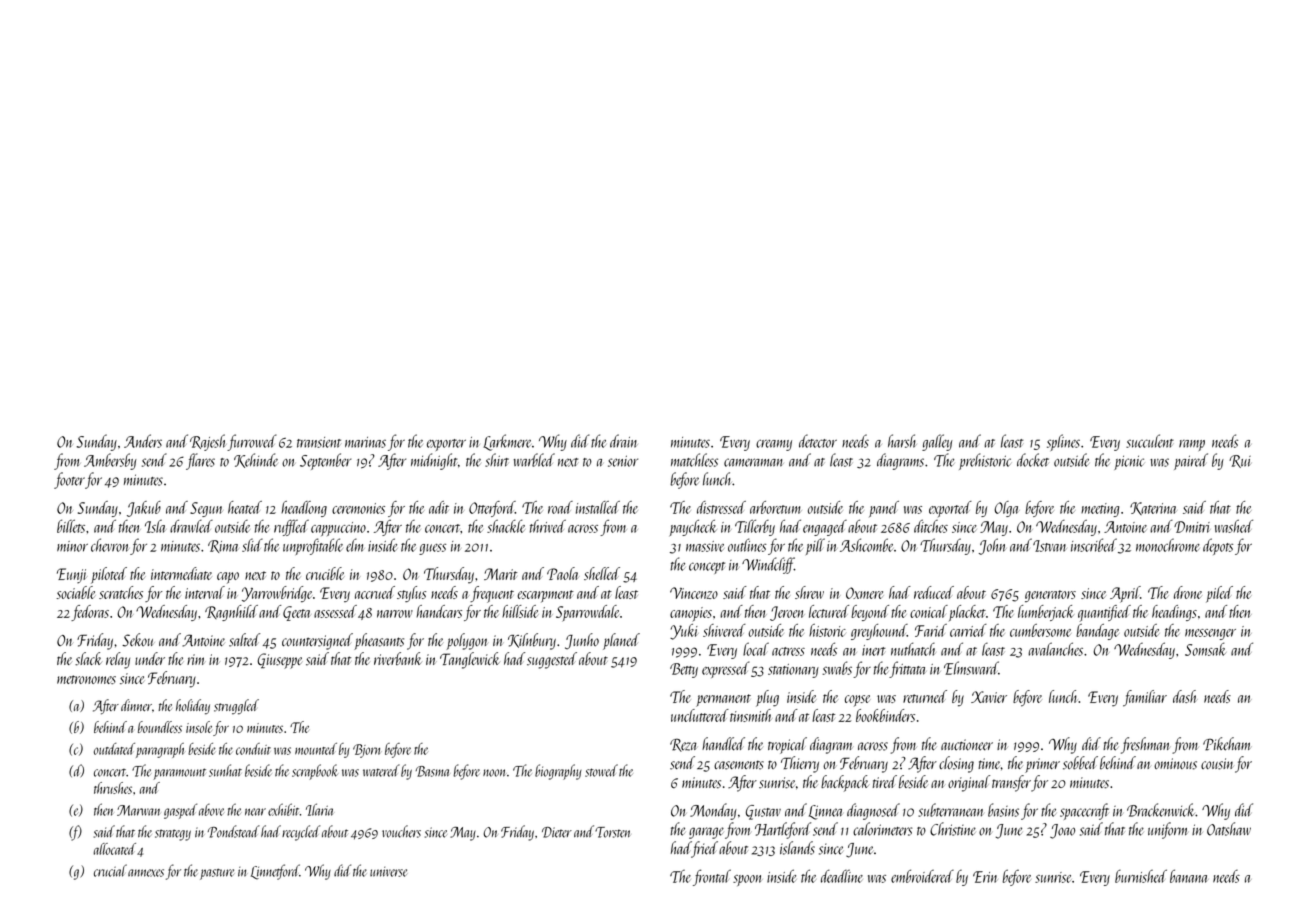  What do you see at coordinates (1129, 463) in the document?
I see `picnic` at bounding box center [1129, 463].
